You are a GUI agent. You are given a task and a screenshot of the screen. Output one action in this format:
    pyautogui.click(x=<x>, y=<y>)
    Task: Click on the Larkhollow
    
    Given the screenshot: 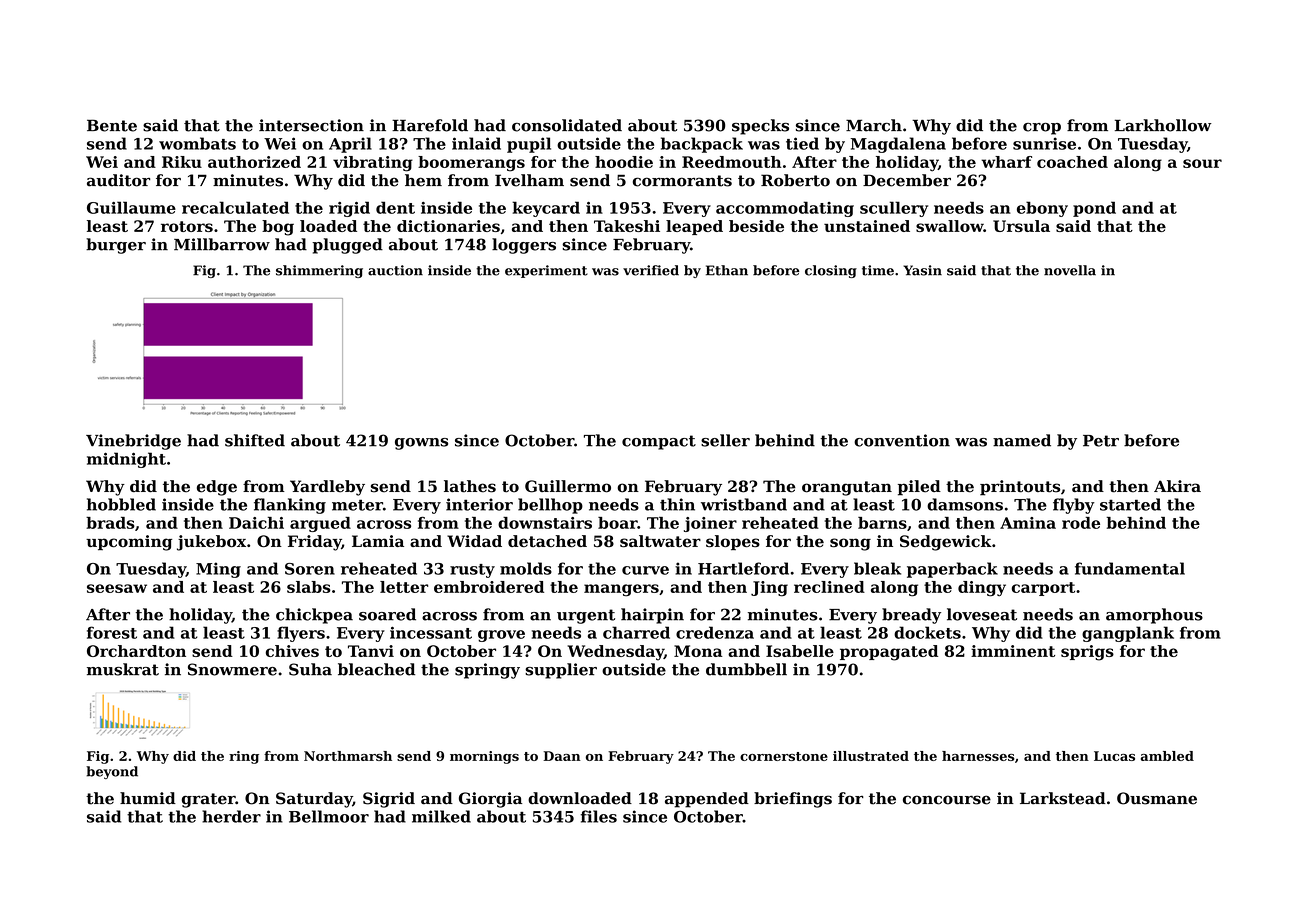 What is the action you would take?
    pyautogui.click(x=1163, y=125)
